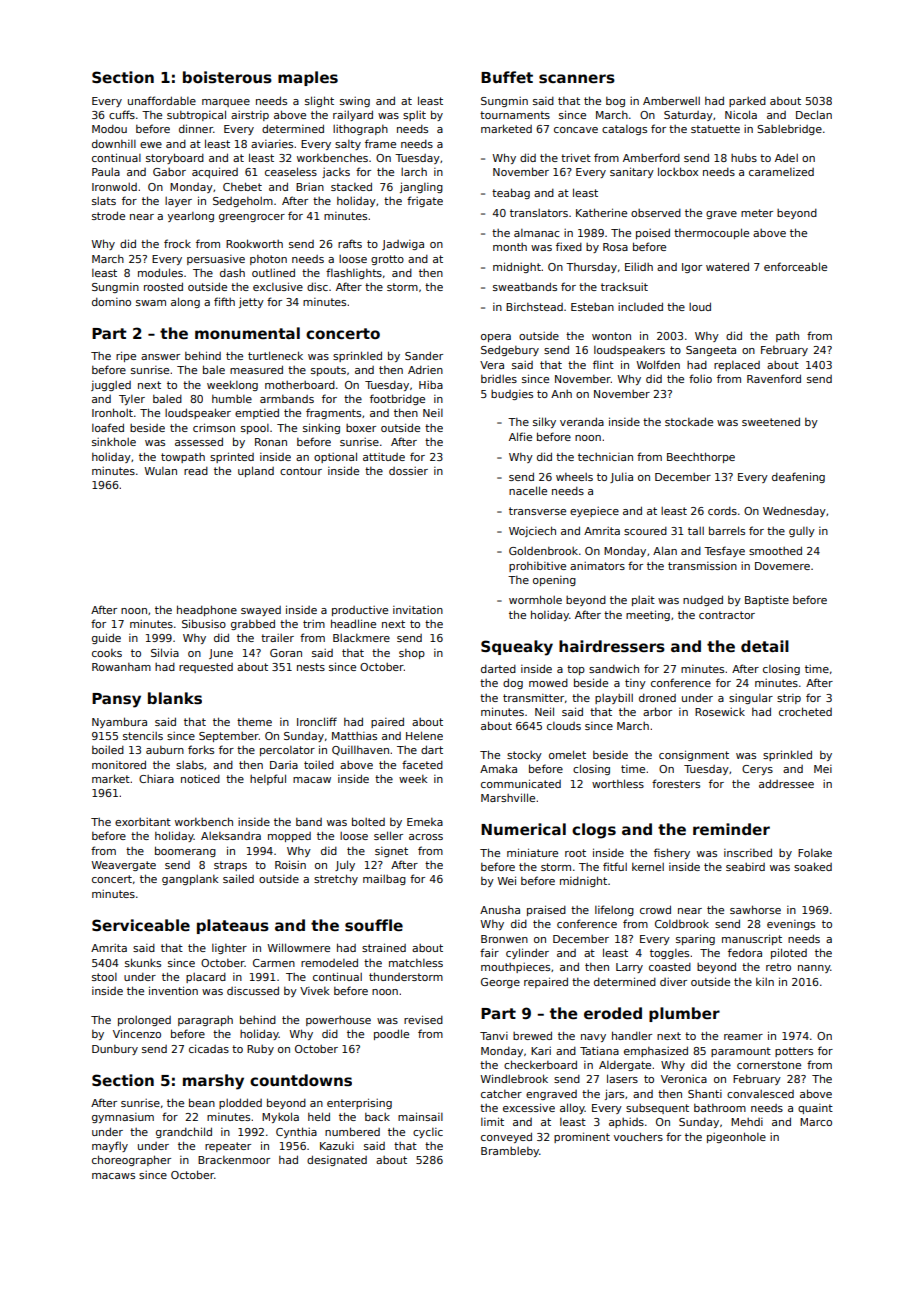  I want to click on grotto, so click(387, 260).
